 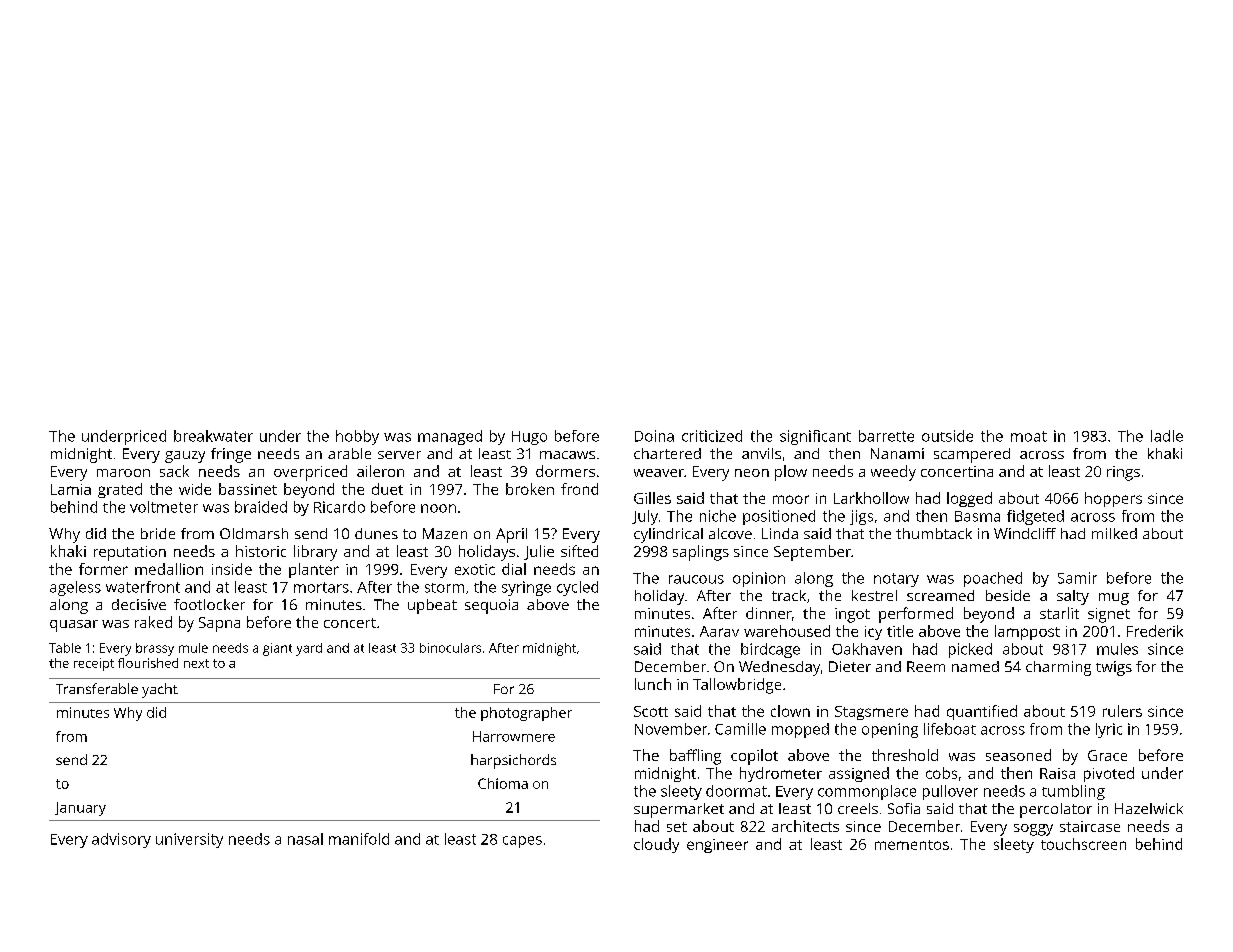 I want to click on breakwater, so click(x=213, y=436).
